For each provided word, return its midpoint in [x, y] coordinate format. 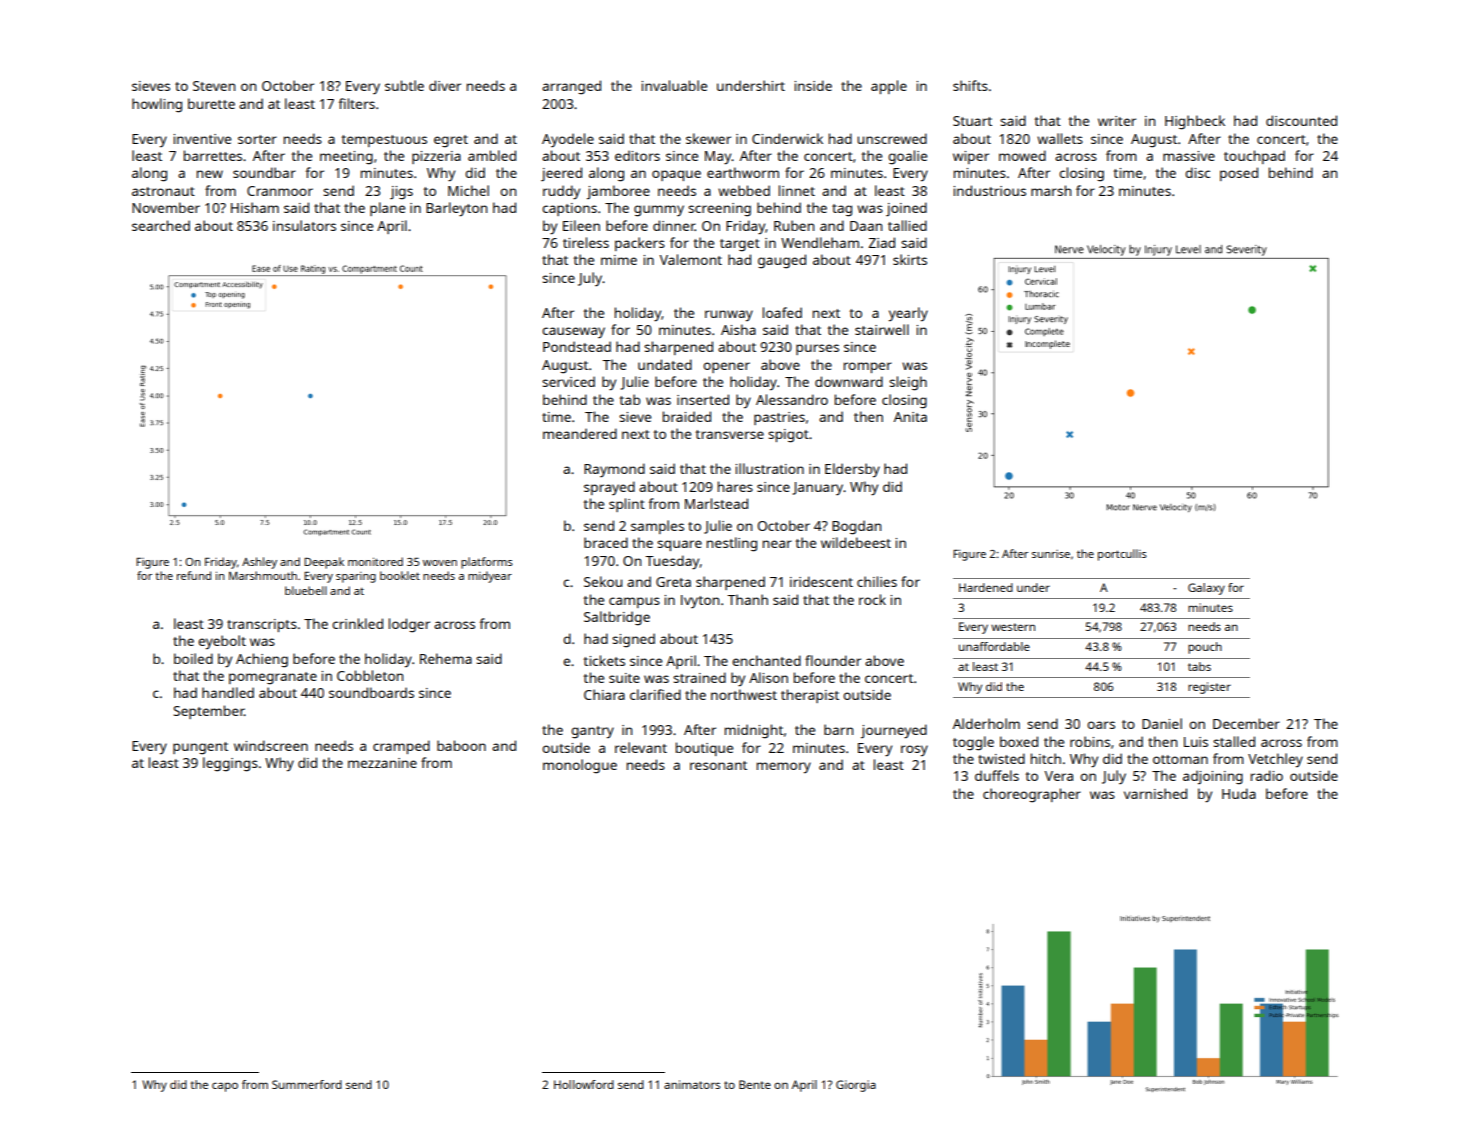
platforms [487, 563]
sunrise [1051, 554]
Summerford [307, 1084]
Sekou [603, 581]
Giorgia [856, 1086]
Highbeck [1195, 122]
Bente [755, 1084]
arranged [571, 87]
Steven [214, 86]
